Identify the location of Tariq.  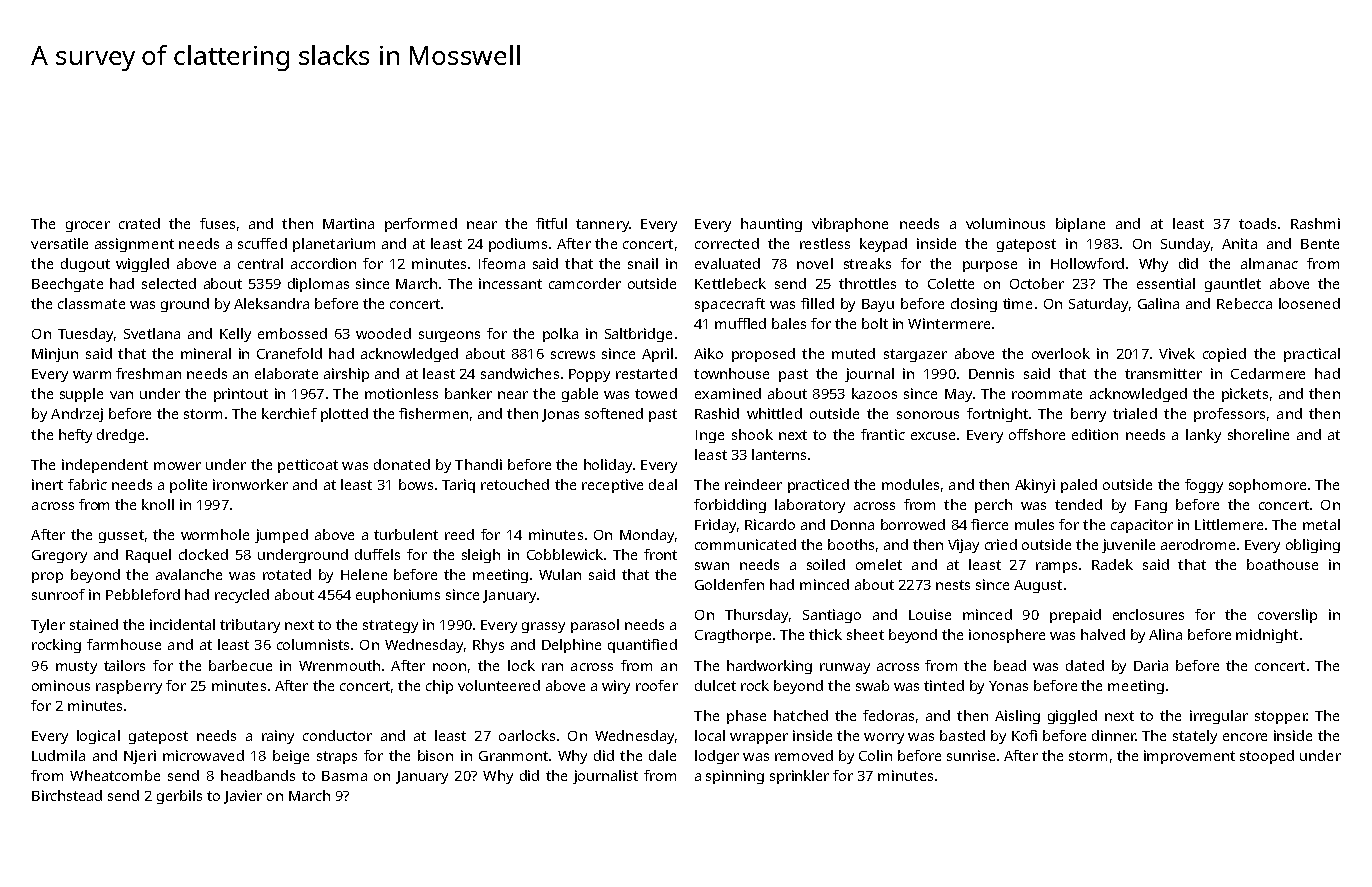
(458, 486).
